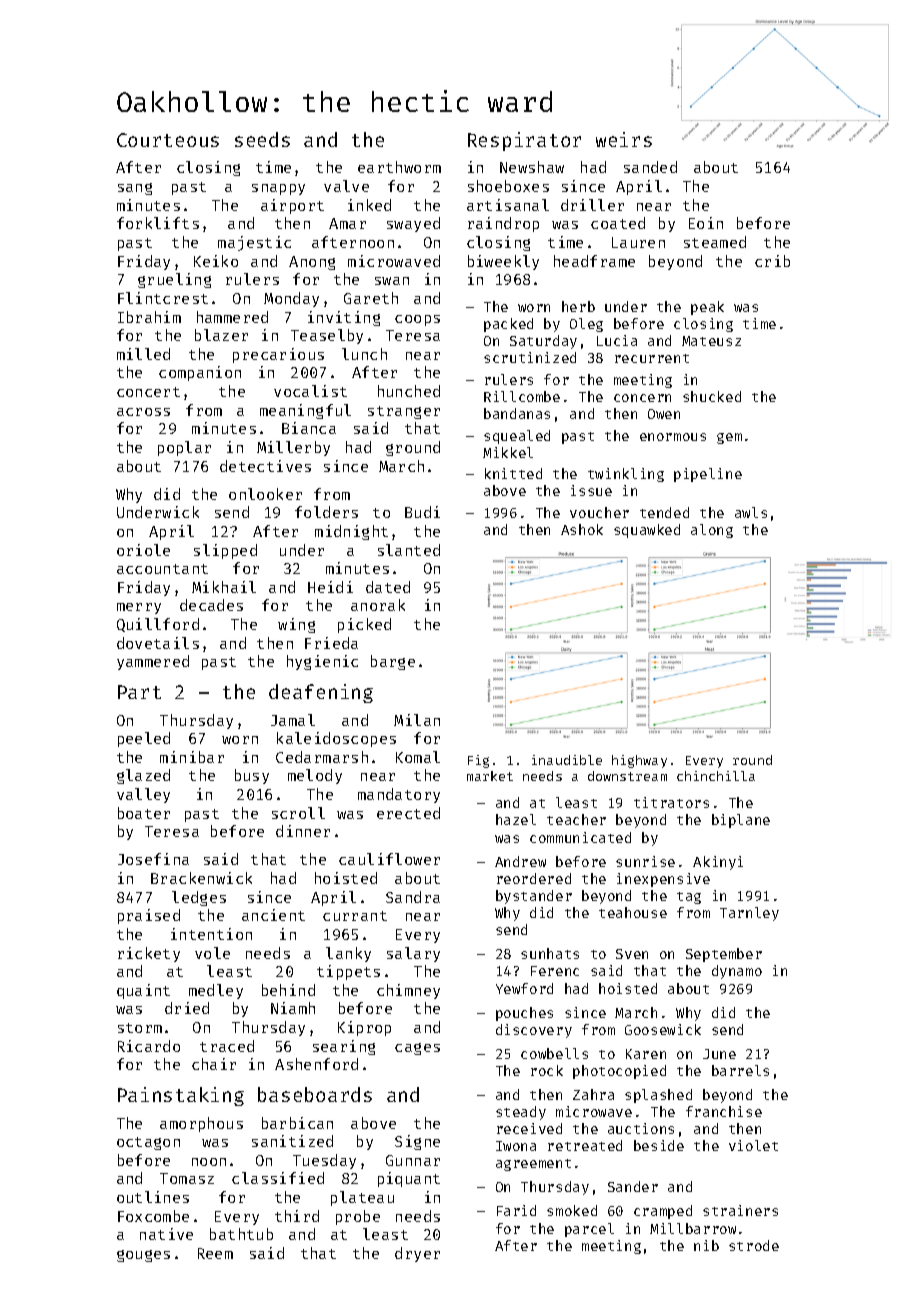 Image resolution: width=908 pixels, height=1316 pixels. Describe the element at coordinates (422, 512) in the image. I see `Budi` at that location.
